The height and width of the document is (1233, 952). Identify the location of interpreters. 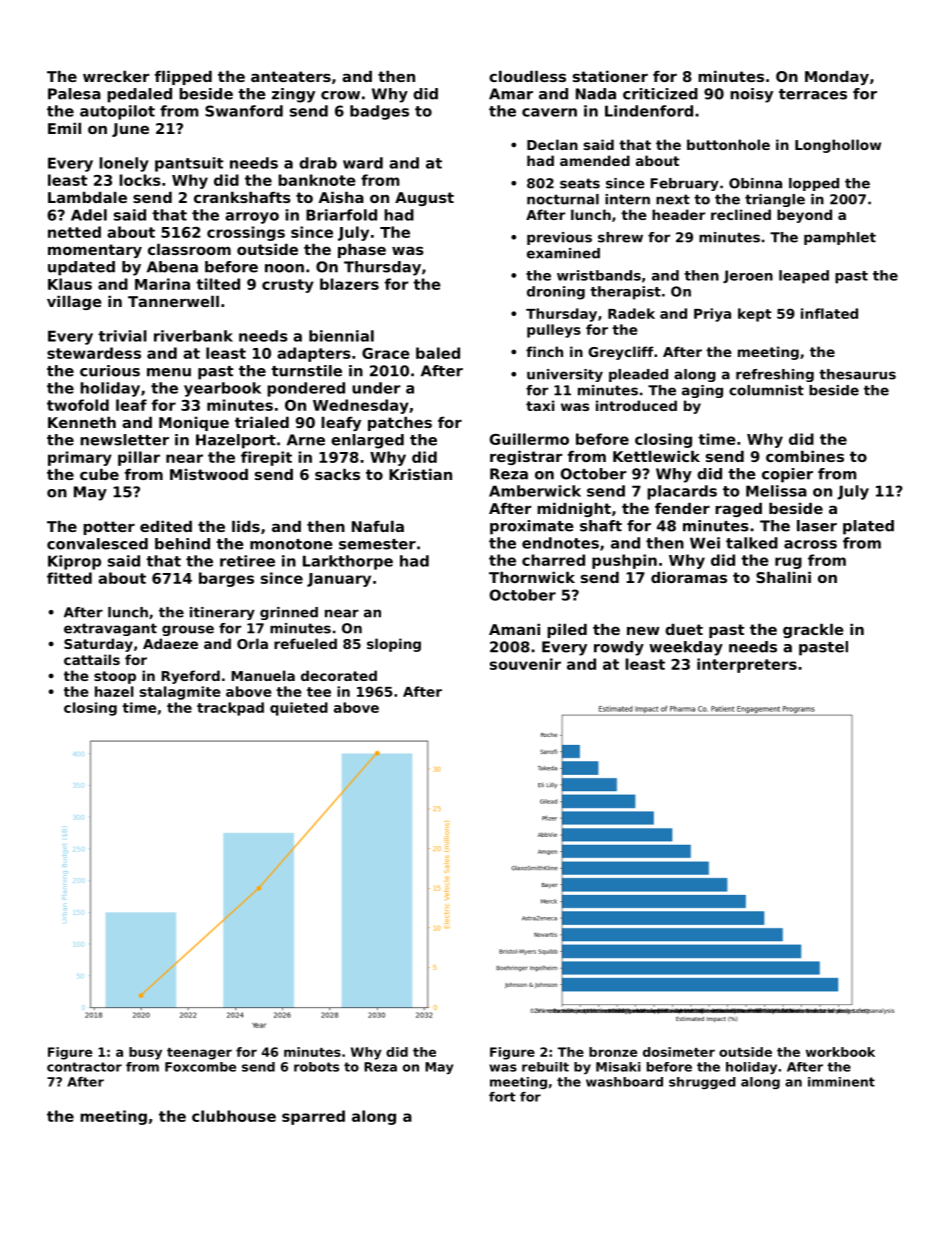
(747, 665).
